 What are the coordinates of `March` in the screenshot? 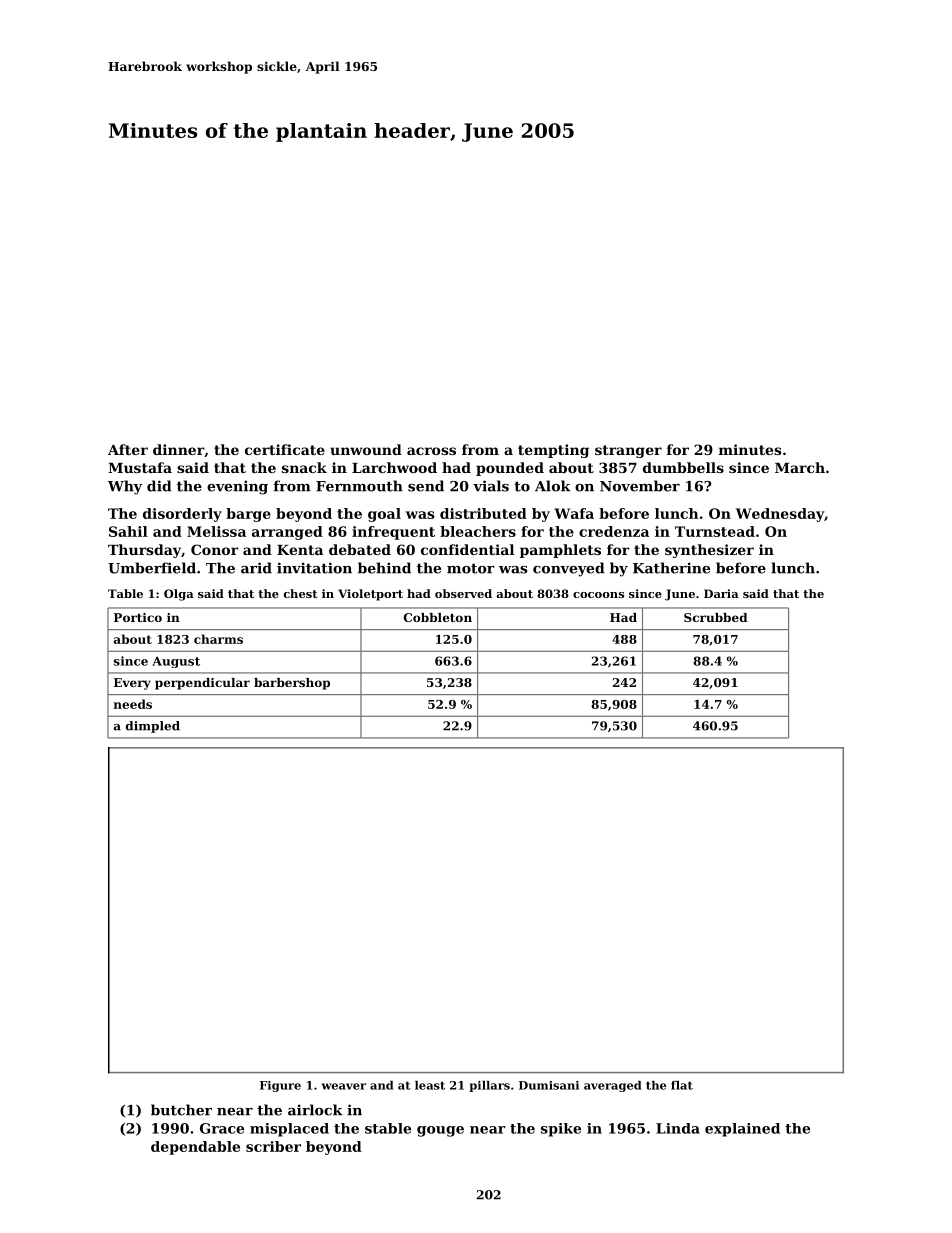 It's located at (800, 467).
